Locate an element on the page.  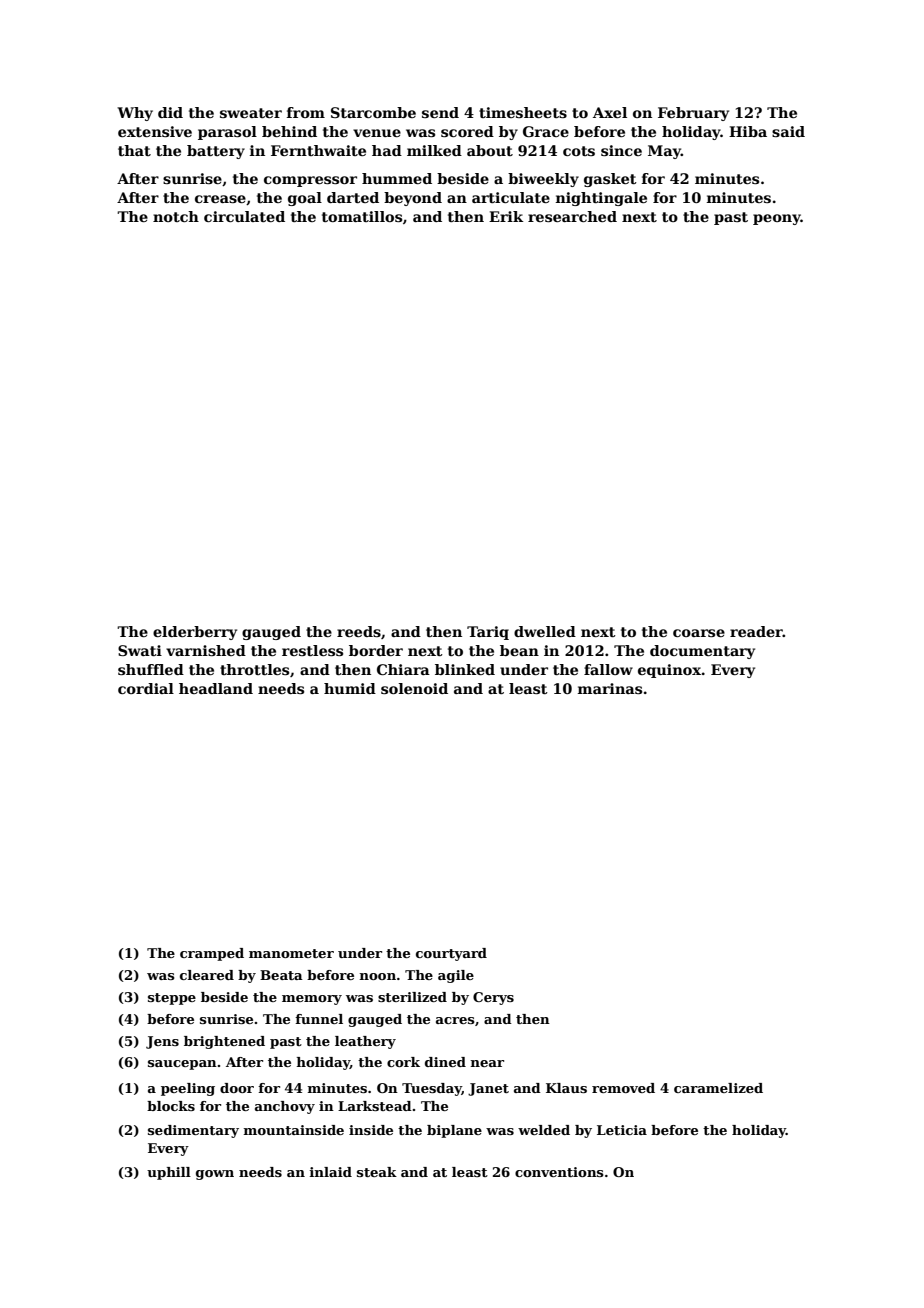
conventions is located at coordinates (559, 1172).
